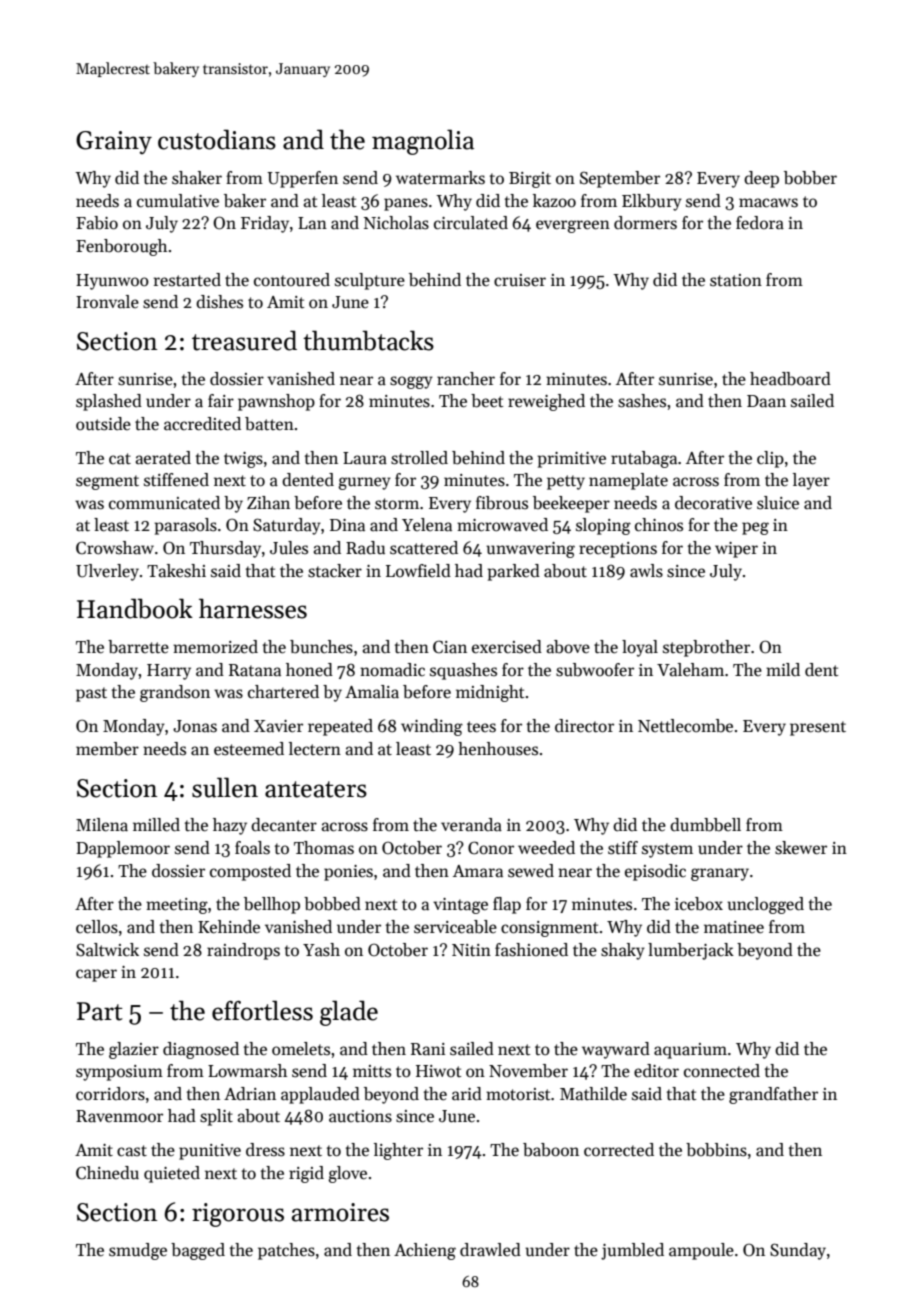 This document has height=1308, width=924. What do you see at coordinates (566, 482) in the document?
I see `petty` at bounding box center [566, 482].
